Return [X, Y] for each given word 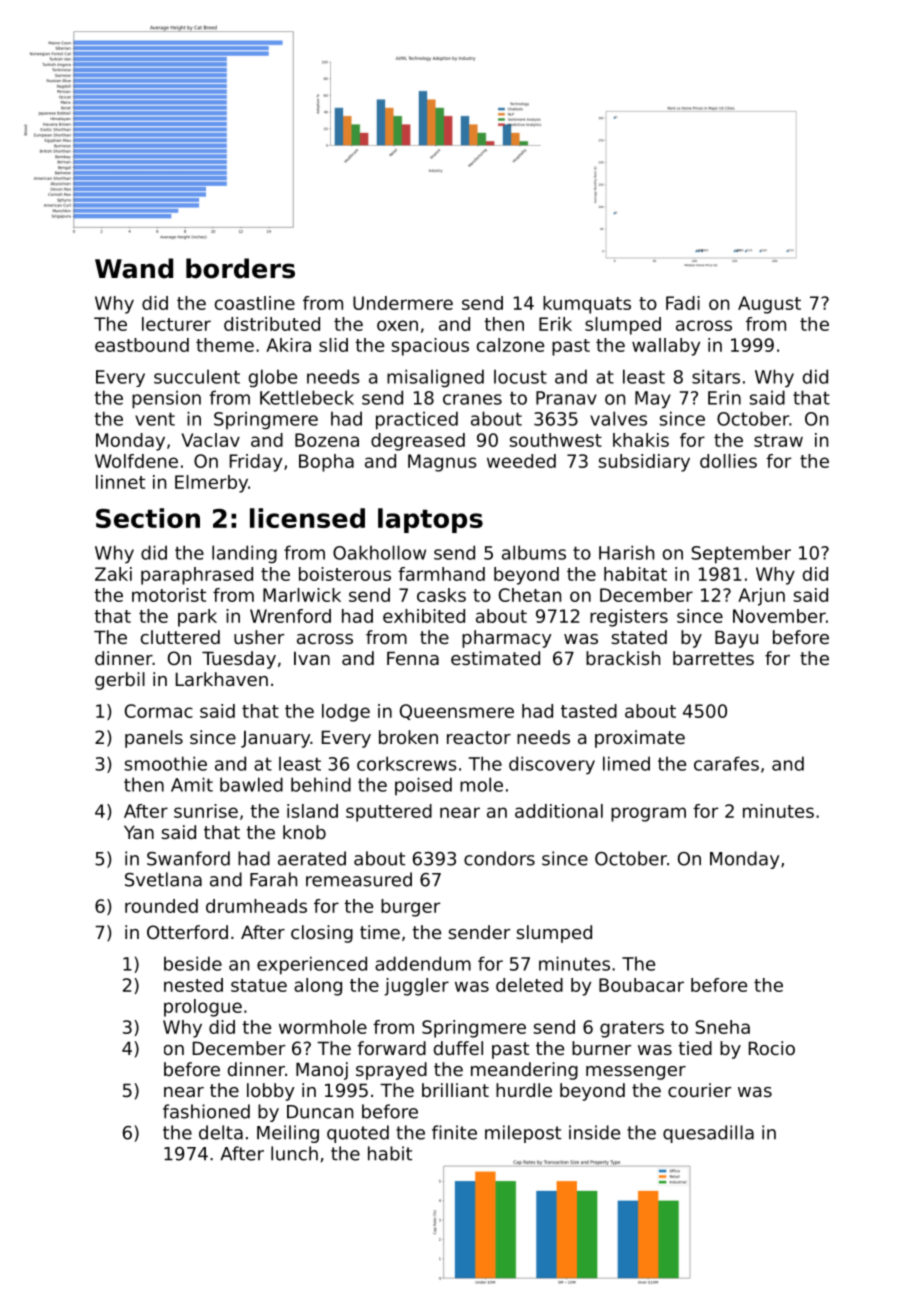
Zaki [113, 574]
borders [240, 268]
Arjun [761, 597]
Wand [134, 268]
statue [259, 985]
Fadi [683, 303]
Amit [192, 784]
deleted [529, 985]
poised [423, 786]
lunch [294, 1153]
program [648, 814]
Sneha [722, 1027]
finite [454, 1132]
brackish [623, 658]
